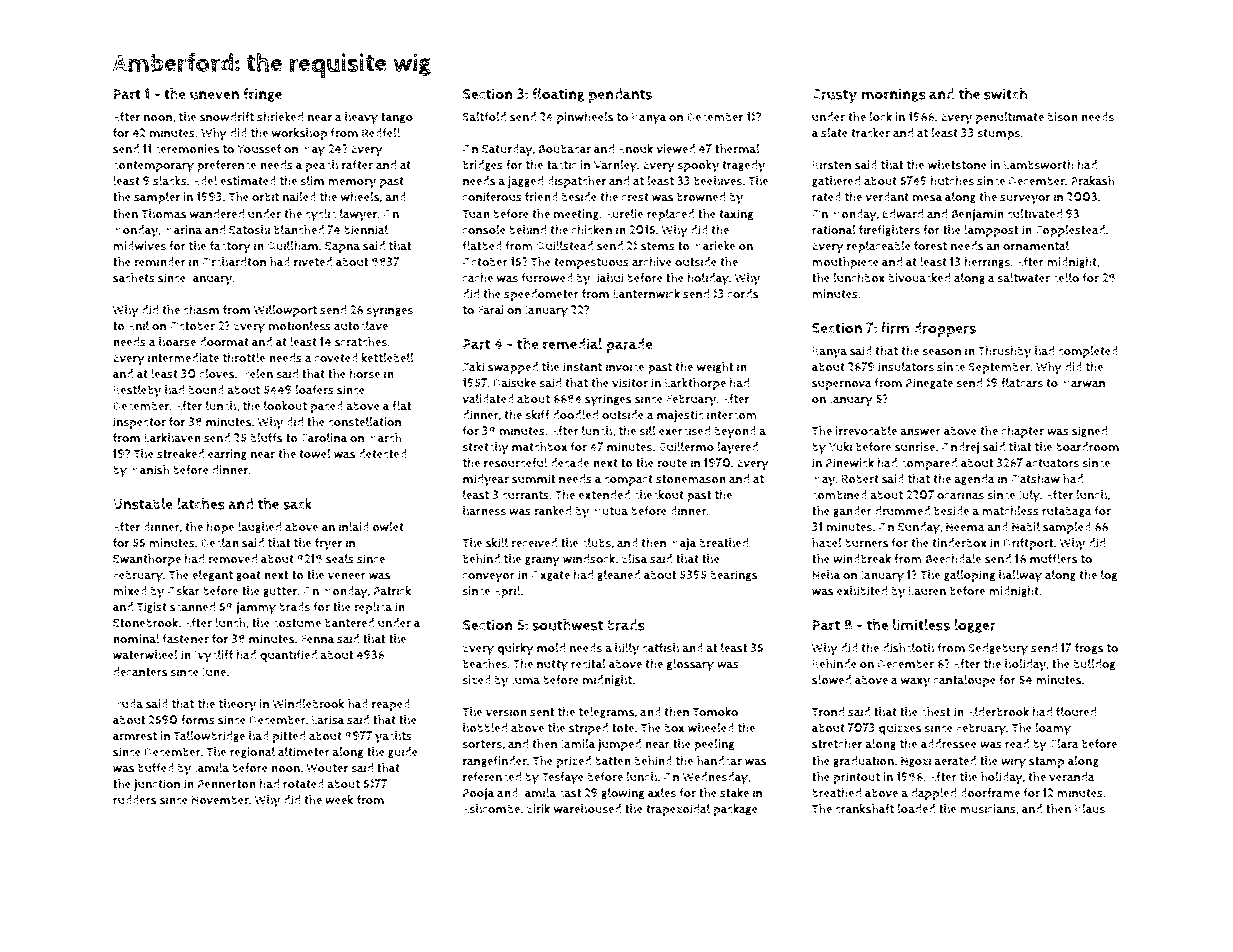  I want to click on burners, so click(867, 543).
